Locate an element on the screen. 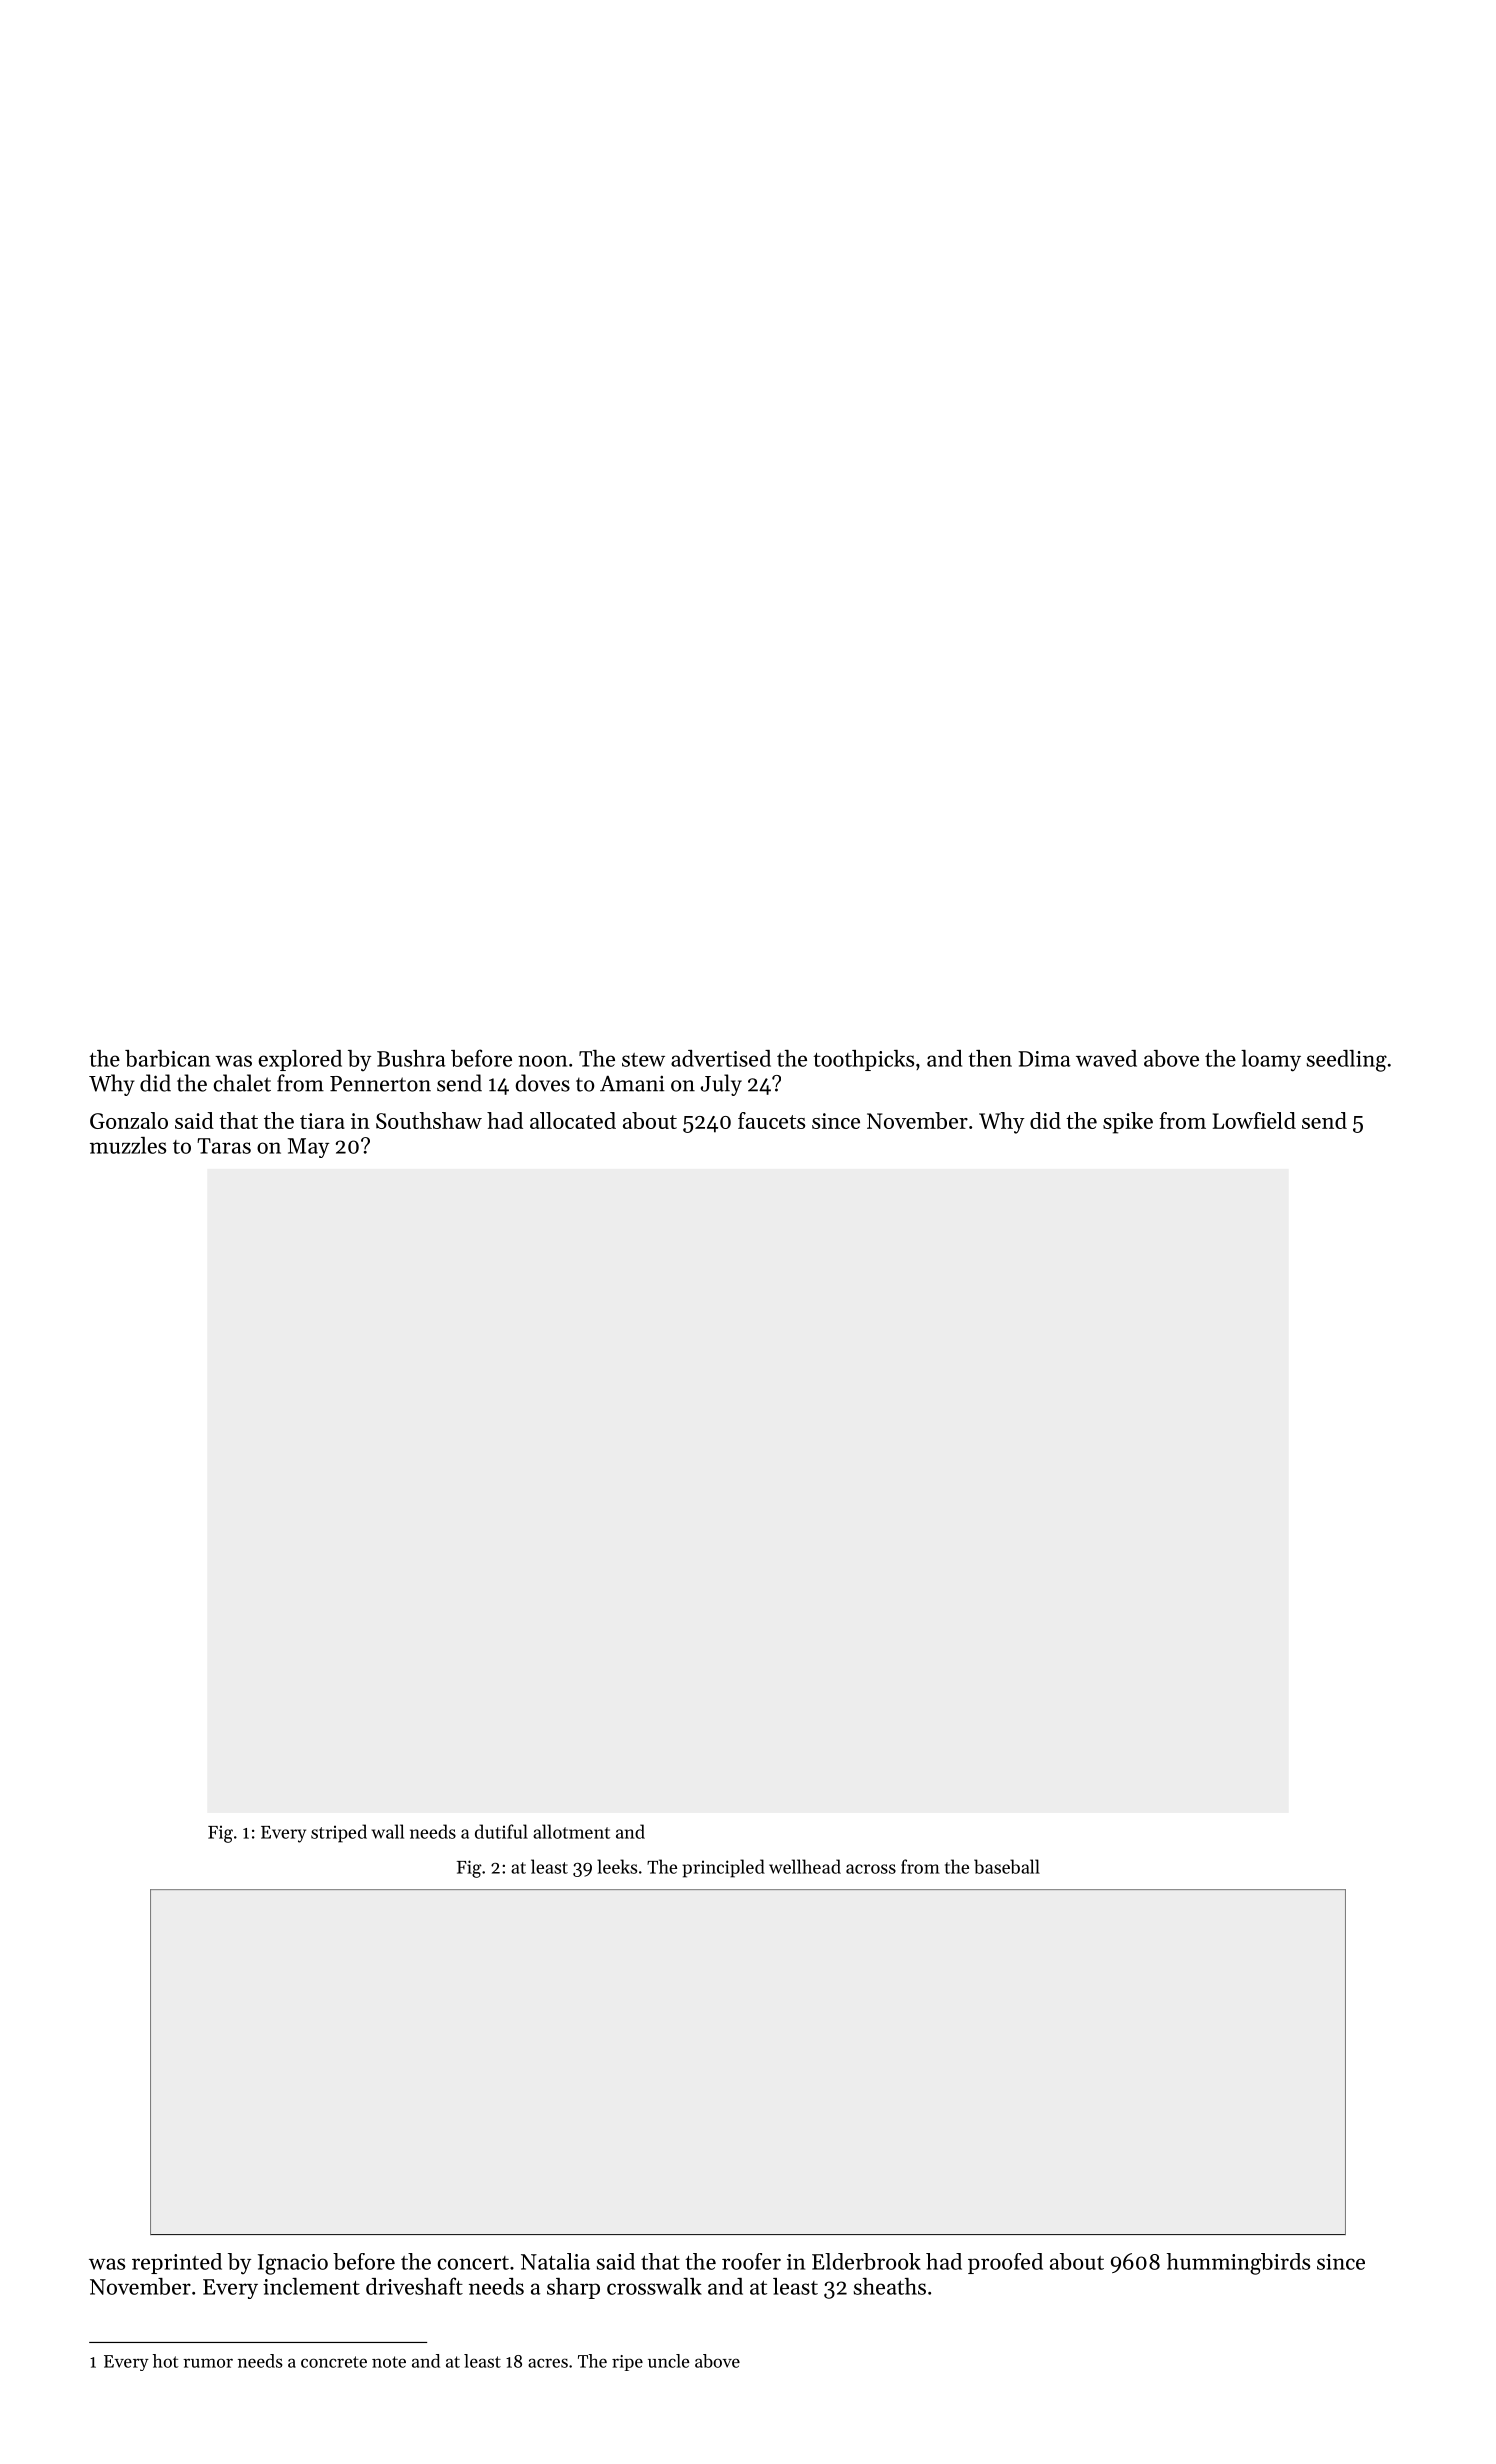  seedling is located at coordinates (1347, 1061).
